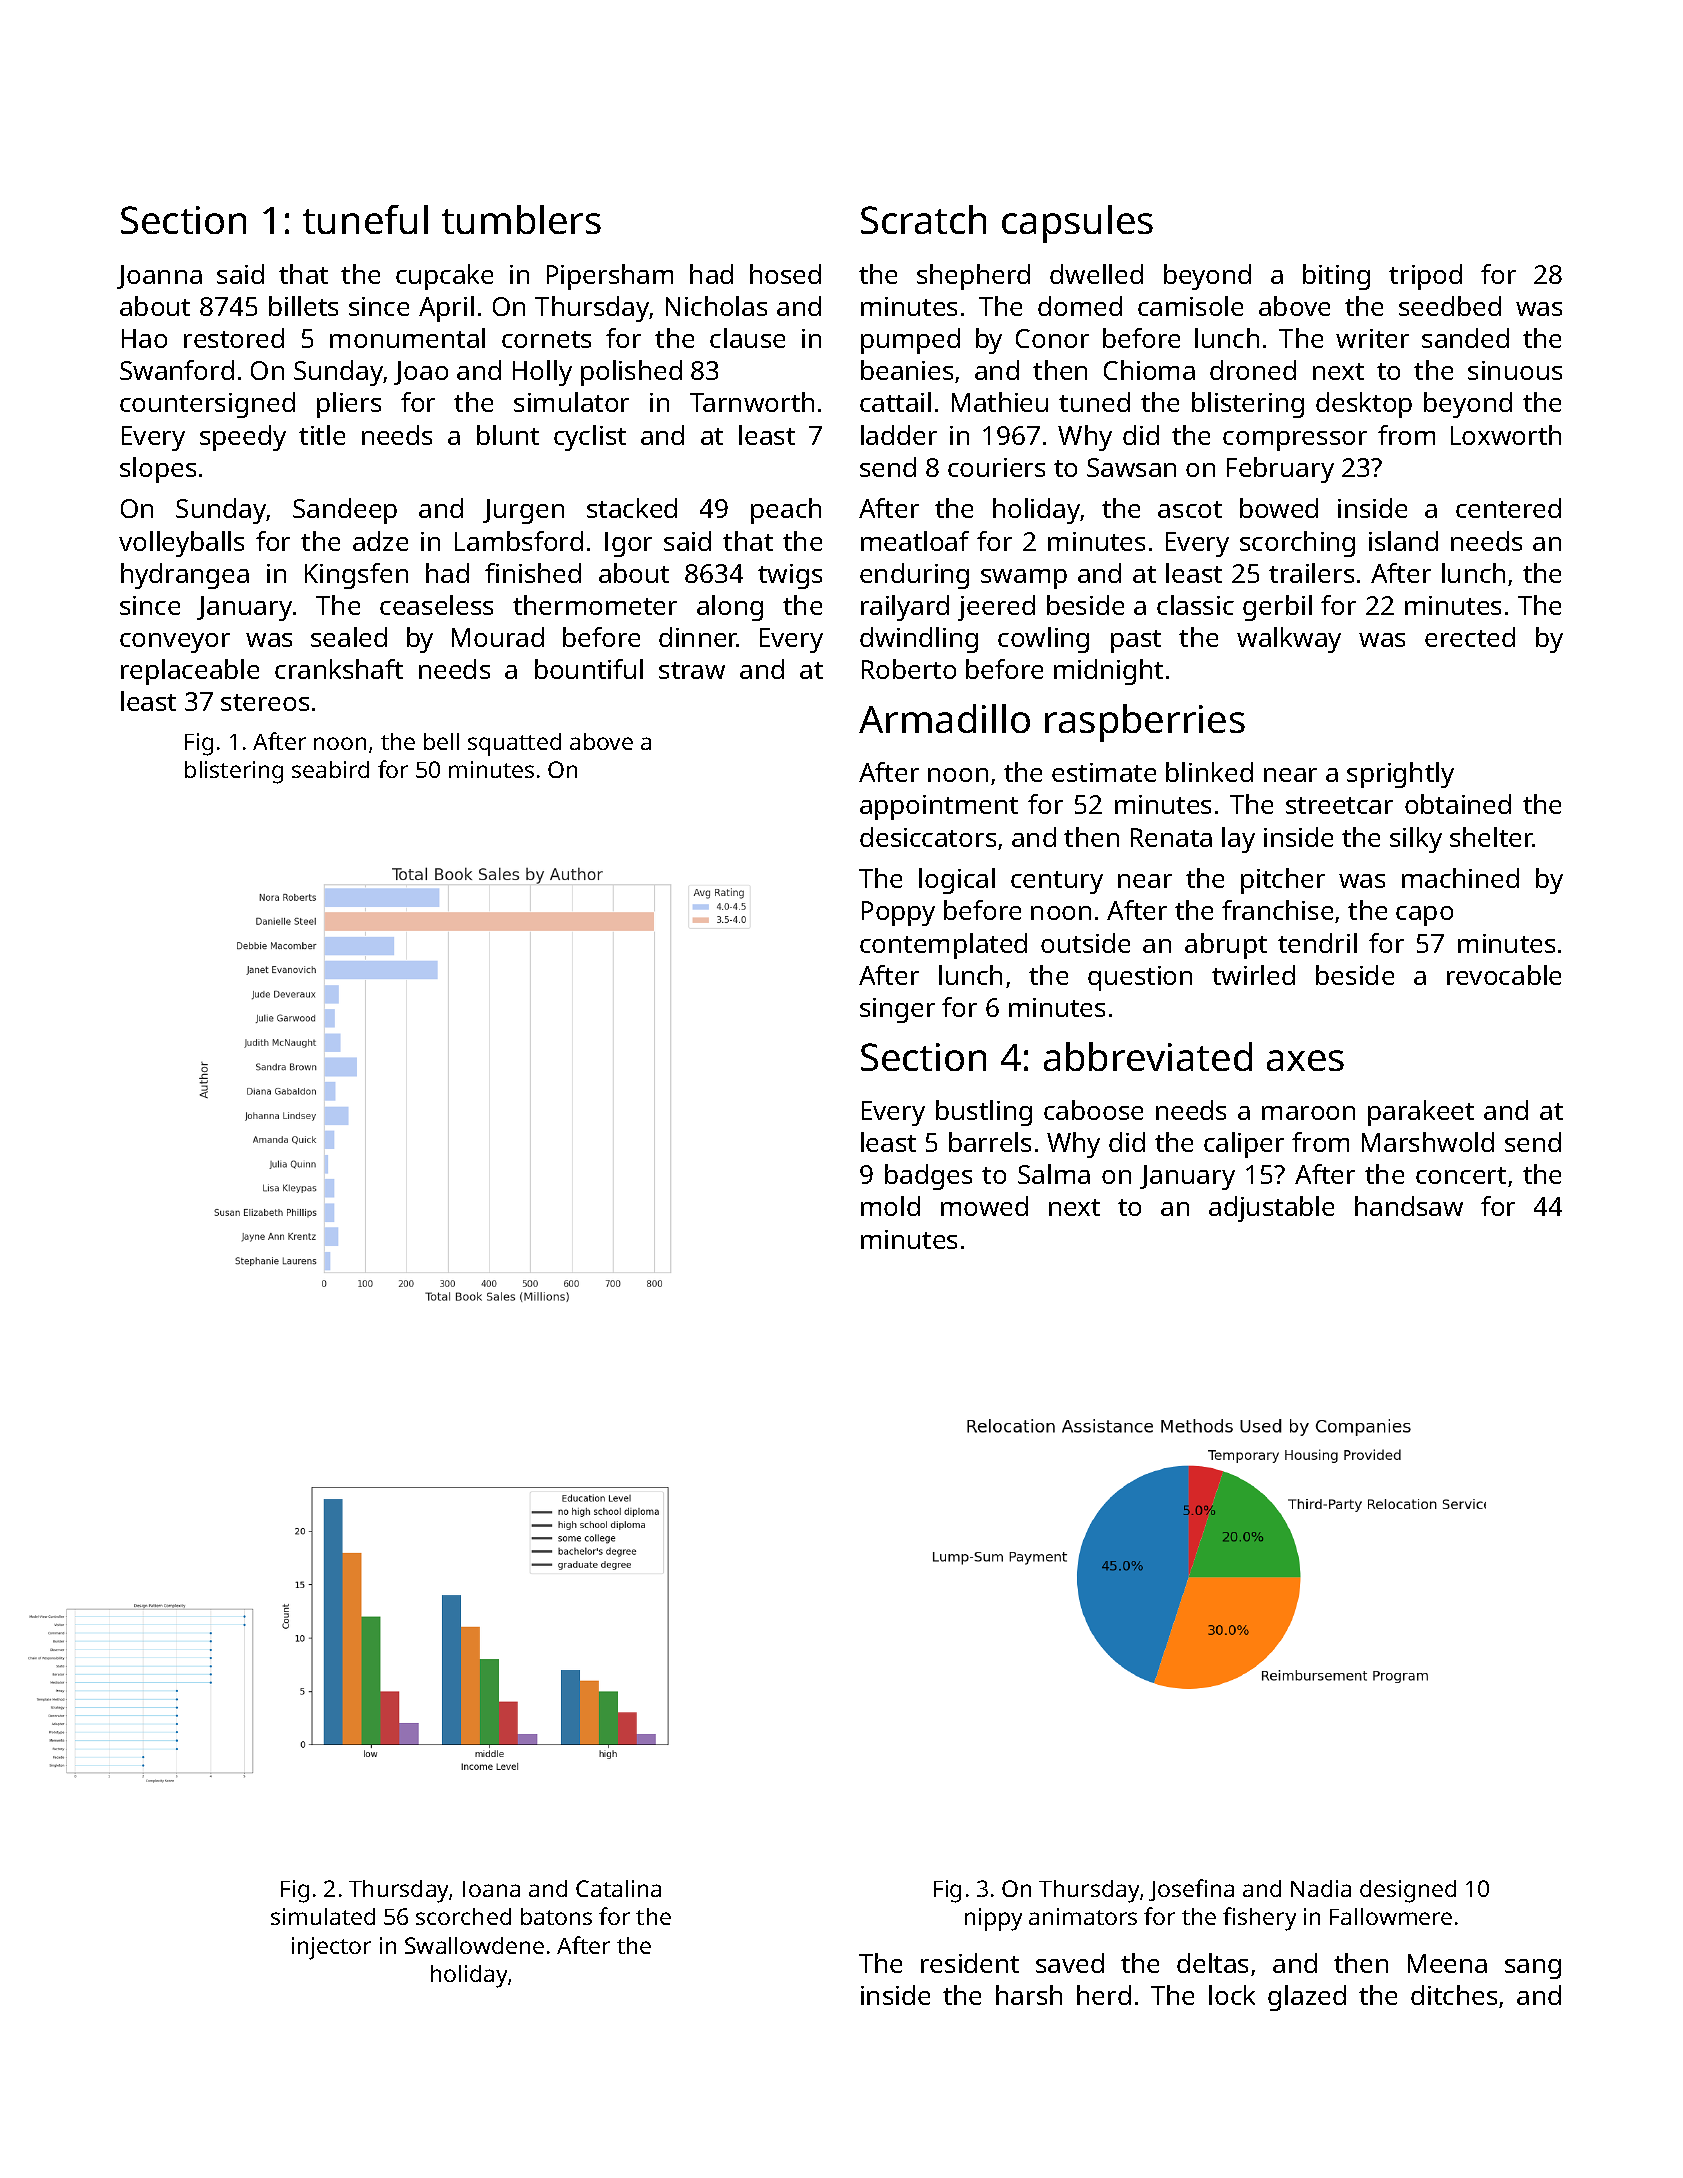 This screenshot has height=2178, width=1683. What do you see at coordinates (158, 470) in the screenshot?
I see `slopes` at bounding box center [158, 470].
